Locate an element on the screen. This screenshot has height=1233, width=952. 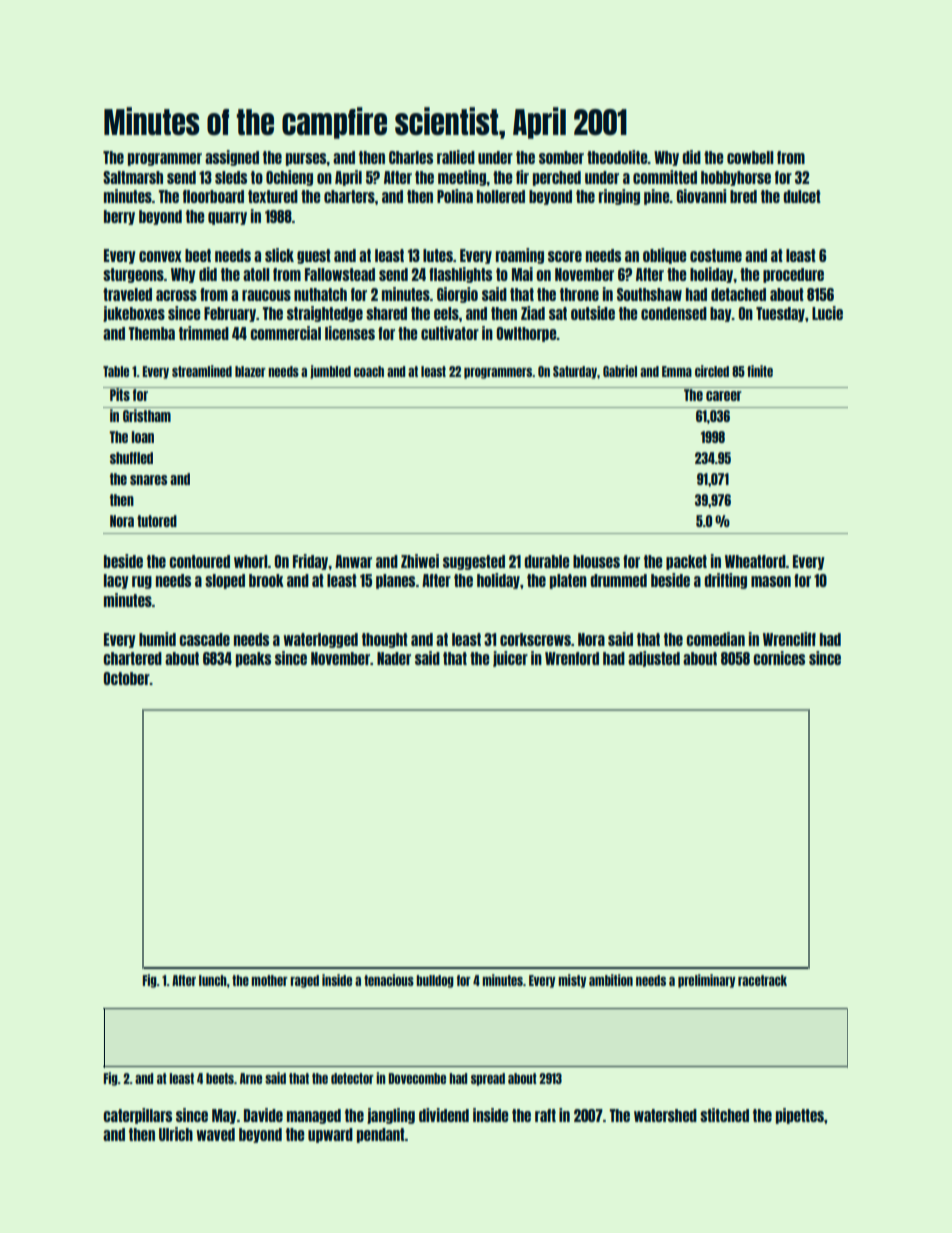
racetrack is located at coordinates (762, 980).
